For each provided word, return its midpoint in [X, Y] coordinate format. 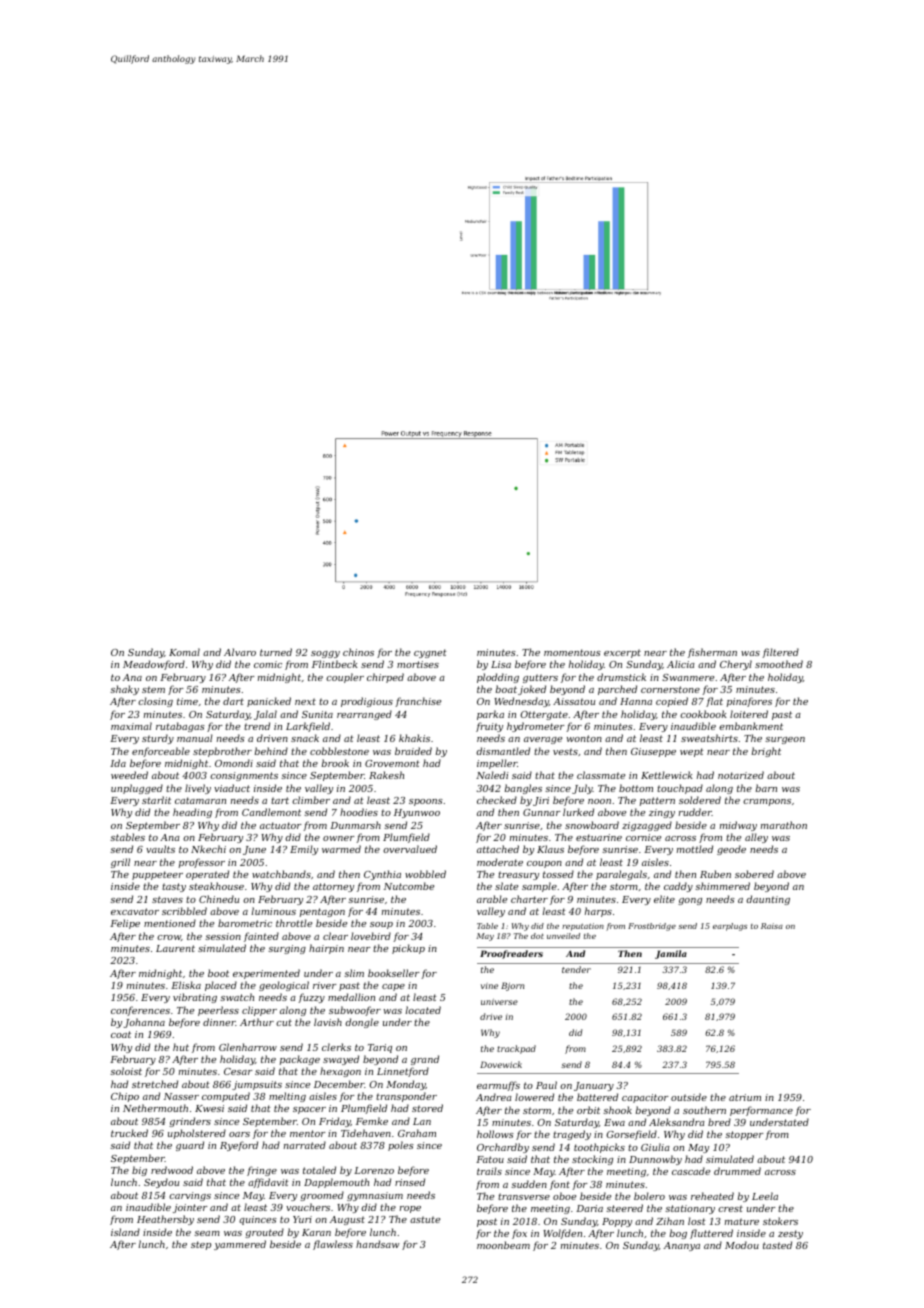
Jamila [671, 954]
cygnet [430, 653]
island [125, 1232]
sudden [529, 1184]
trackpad [516, 1049]
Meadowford [154, 665]
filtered [780, 653]
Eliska [186, 985]
